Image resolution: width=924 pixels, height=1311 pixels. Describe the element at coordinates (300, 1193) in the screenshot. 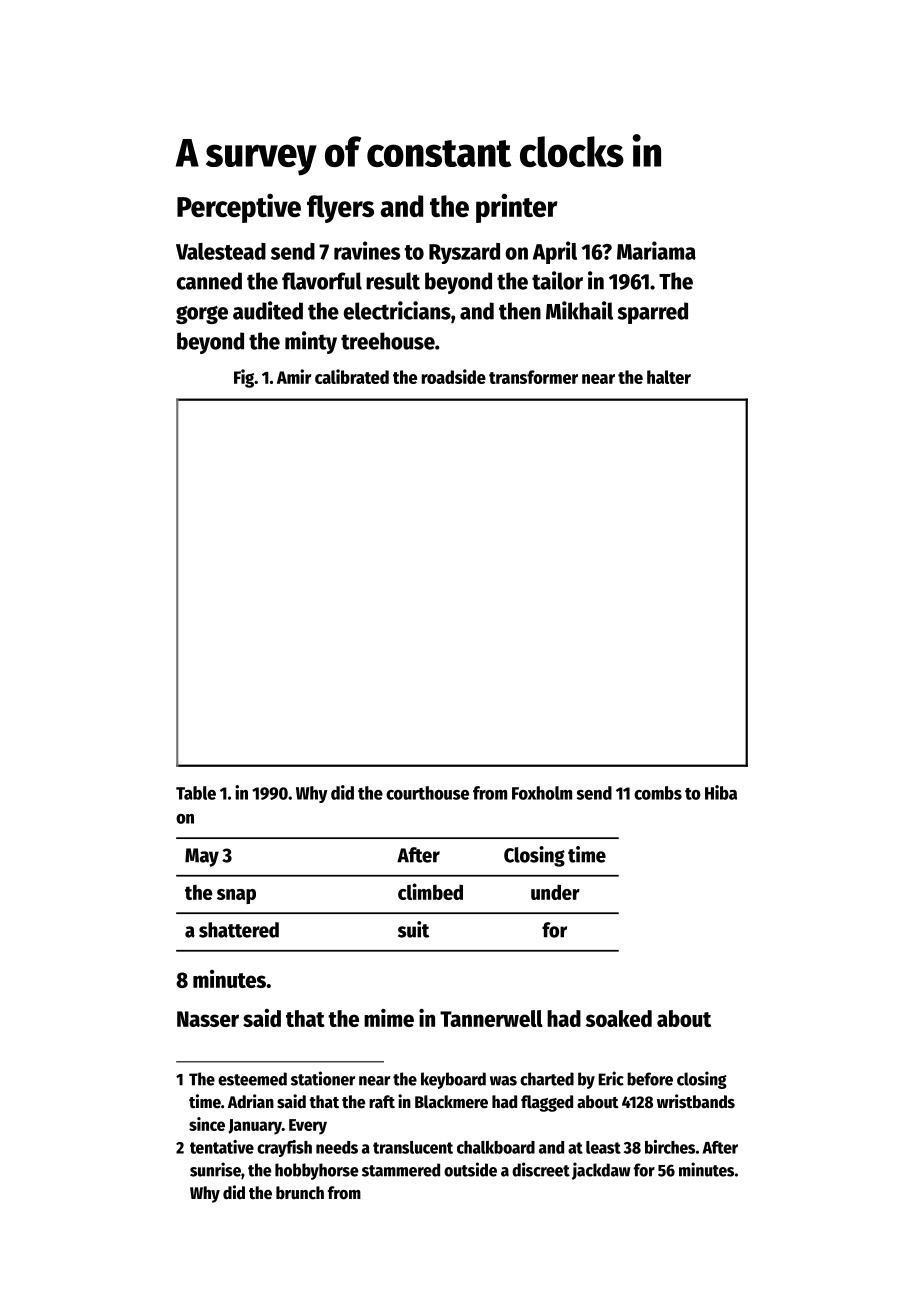

I see `brunch` at that location.
